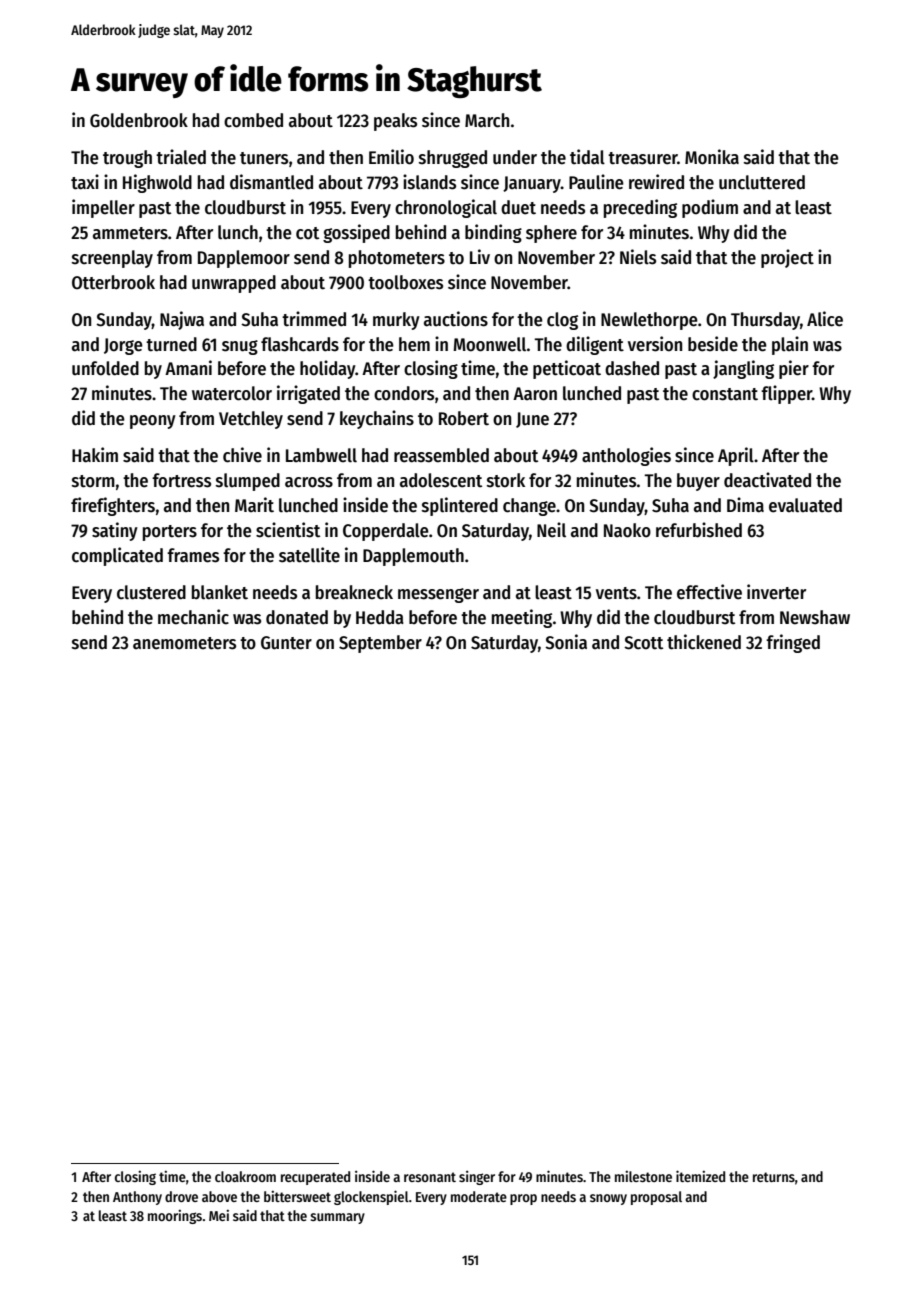 The image size is (924, 1308). I want to click on resonant, so click(430, 1177).
